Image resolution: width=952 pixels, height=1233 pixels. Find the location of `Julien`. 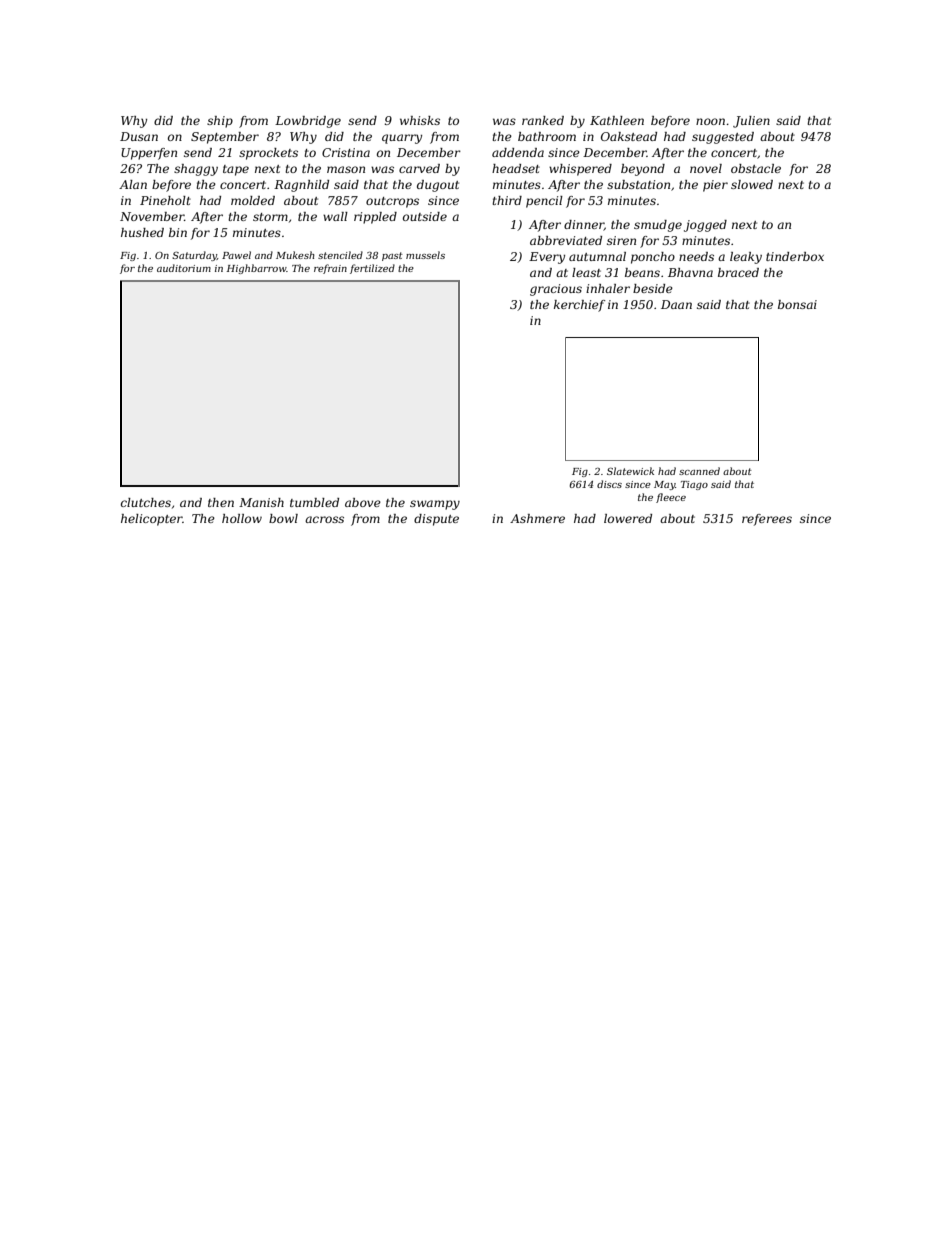

Julien is located at coordinates (751, 122).
